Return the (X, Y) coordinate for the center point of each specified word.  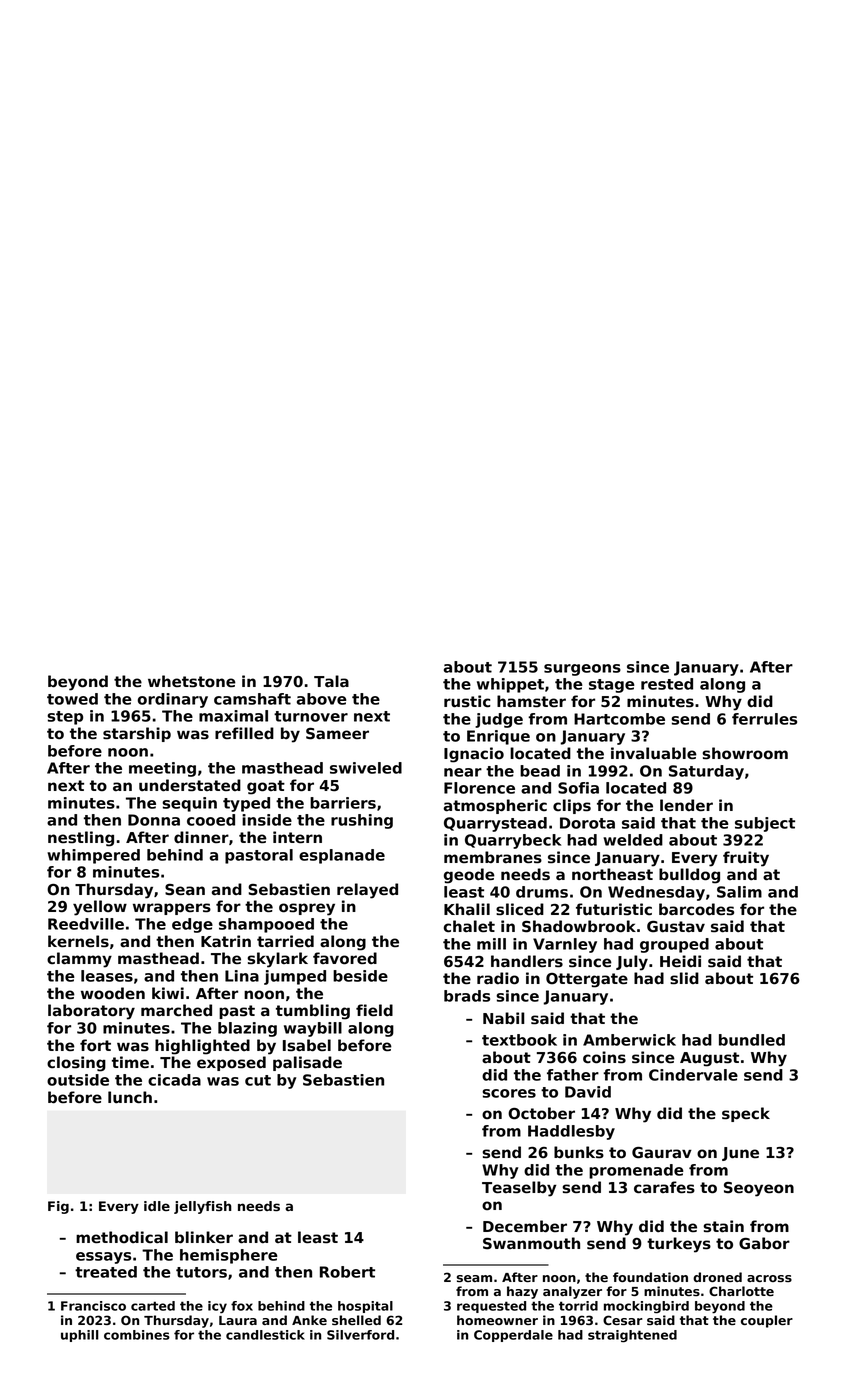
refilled (244, 733)
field (374, 1010)
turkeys (679, 1245)
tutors (201, 1272)
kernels (78, 941)
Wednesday (656, 893)
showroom (745, 753)
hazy (522, 1292)
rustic (467, 701)
